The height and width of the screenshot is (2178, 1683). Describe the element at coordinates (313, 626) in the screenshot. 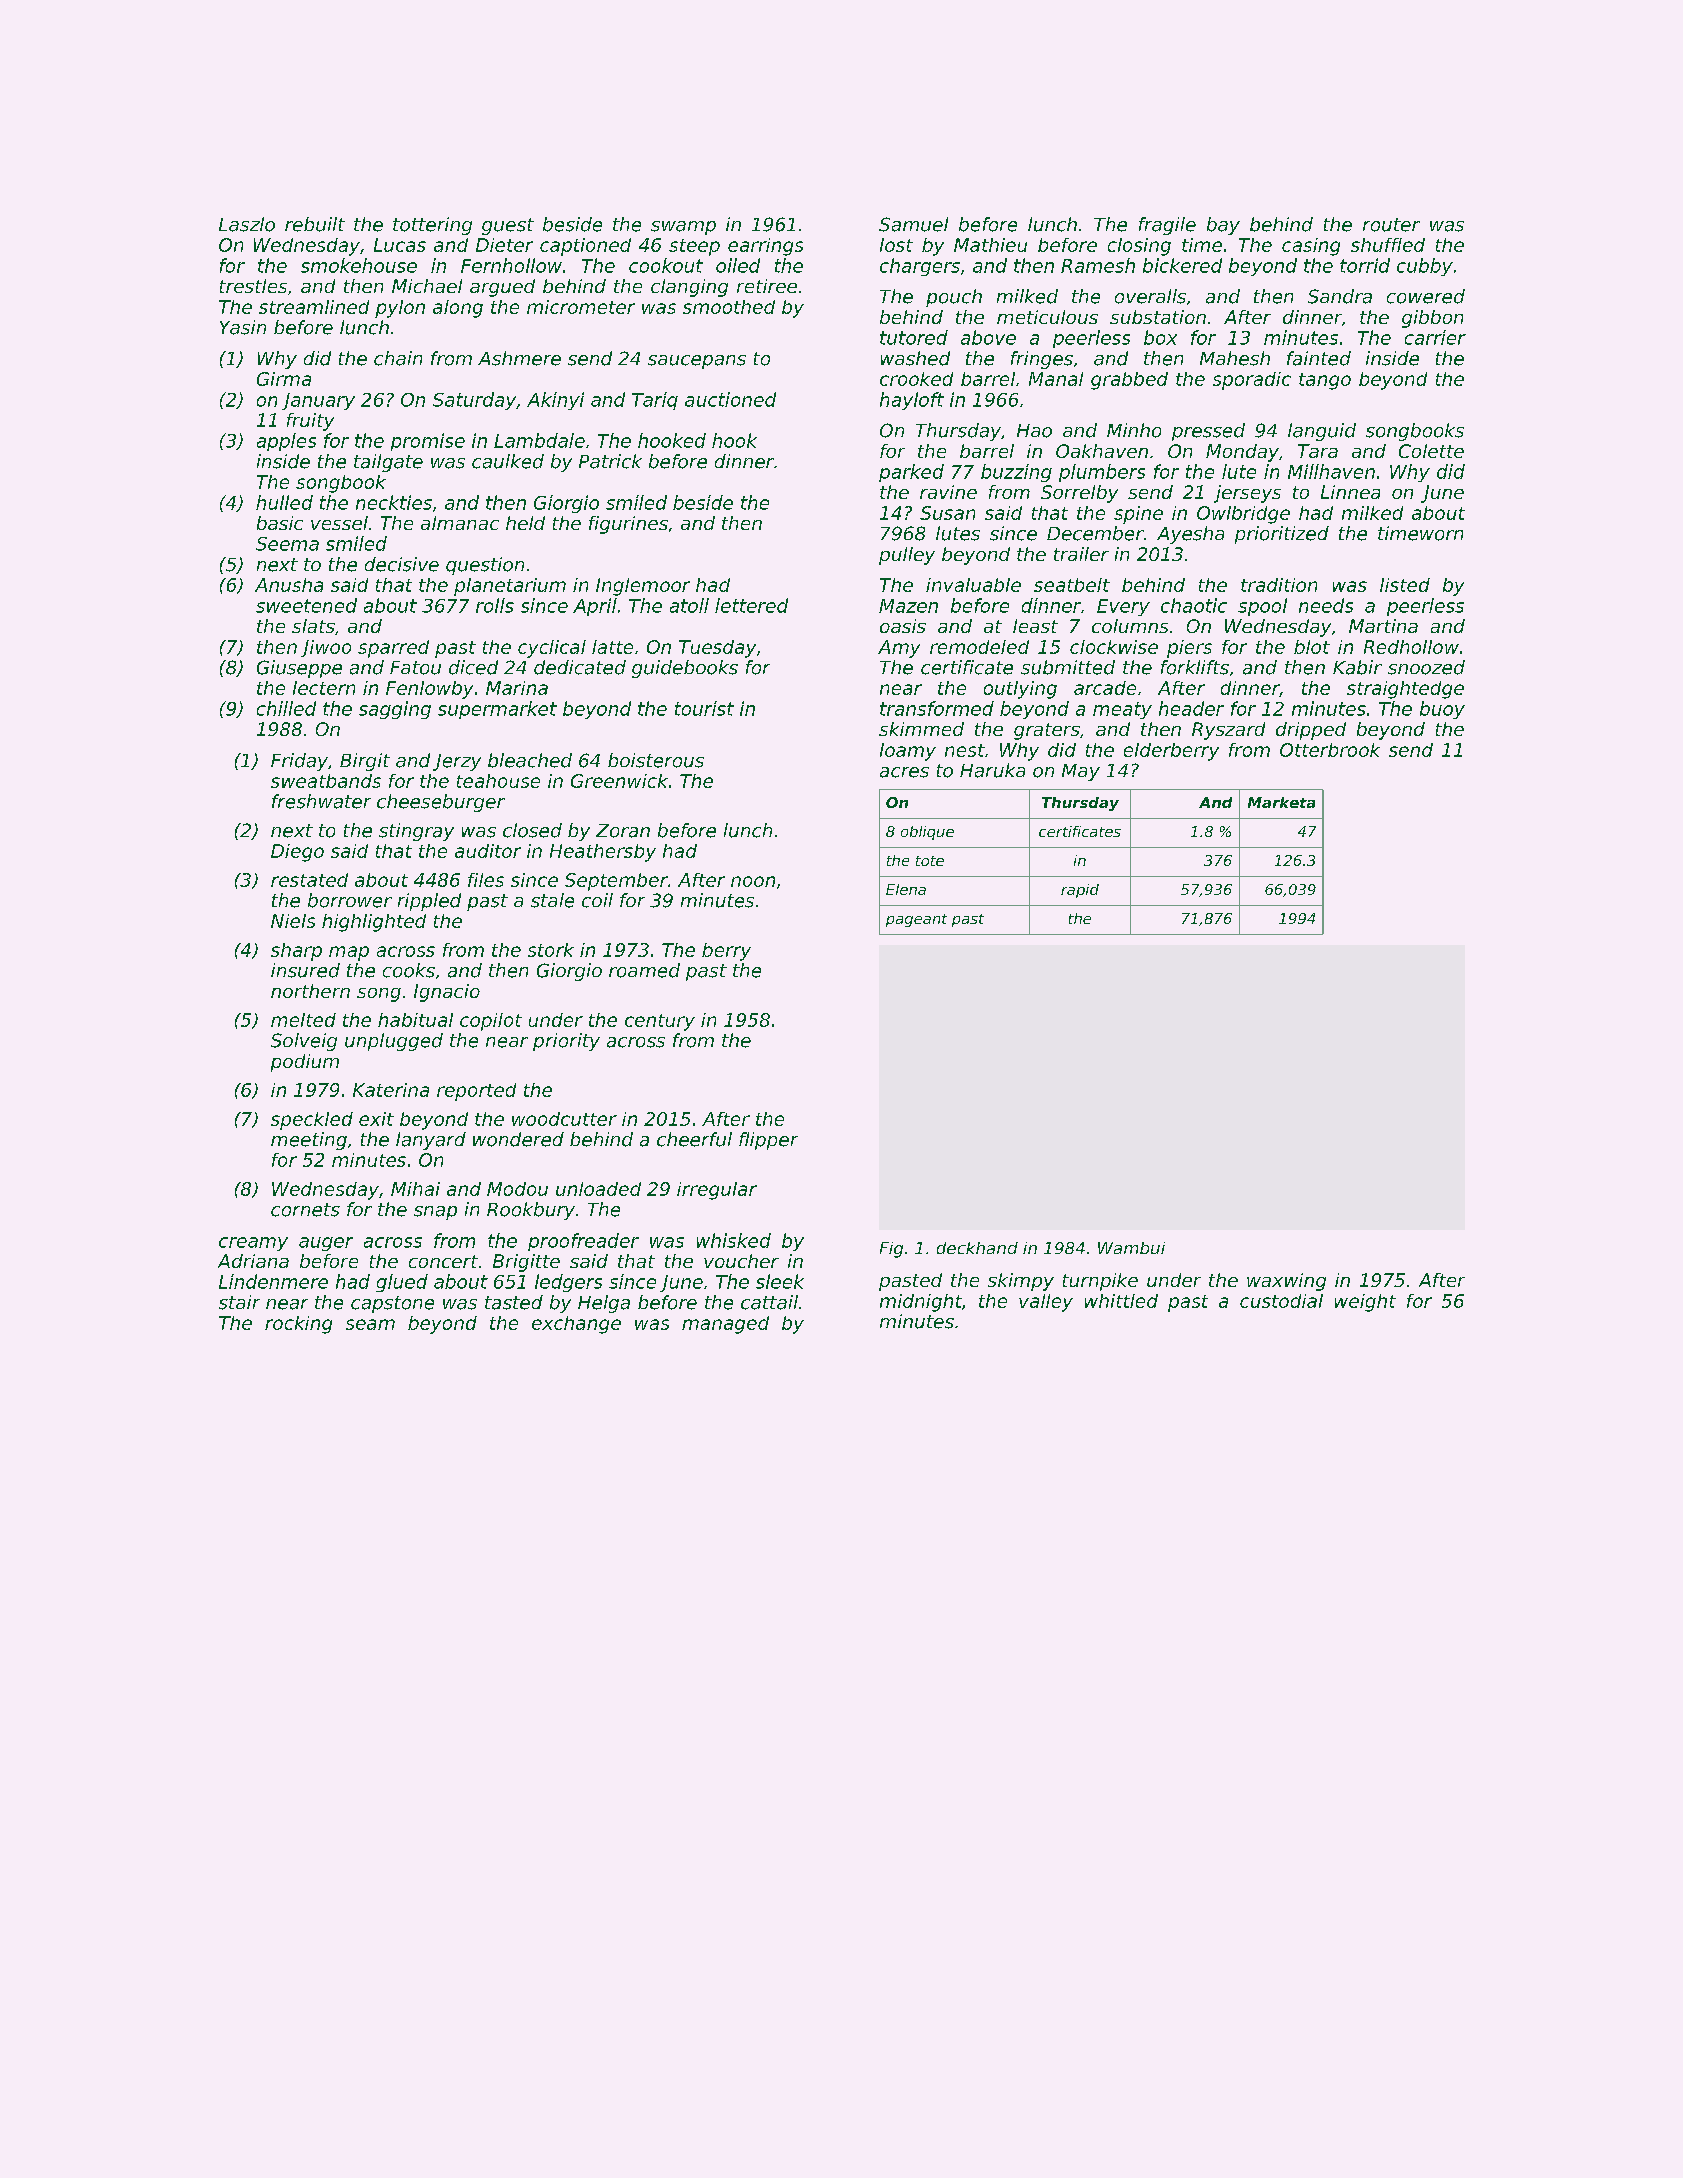

I see `slats` at that location.
